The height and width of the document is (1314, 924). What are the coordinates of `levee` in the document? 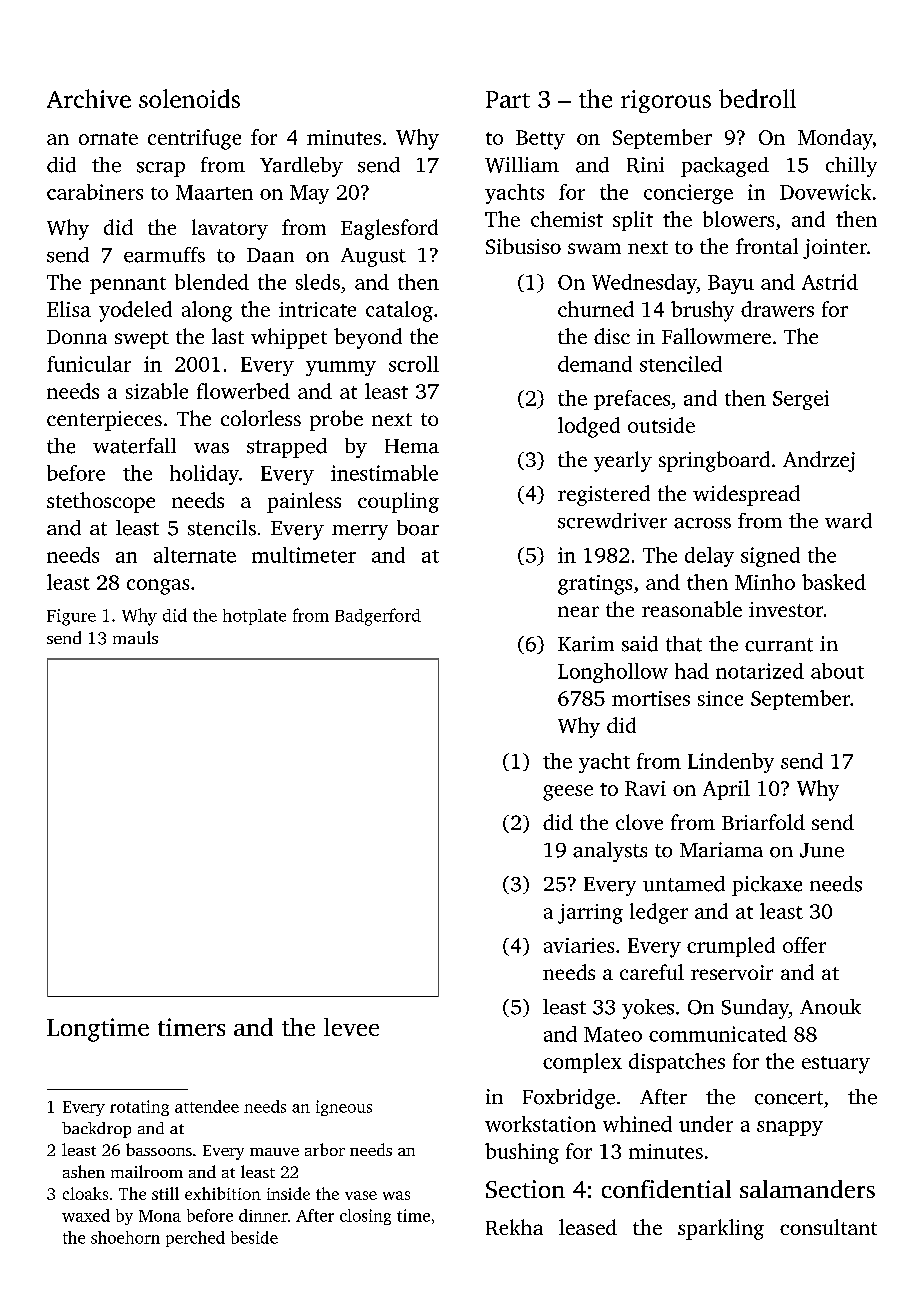 It's located at (351, 1027).
